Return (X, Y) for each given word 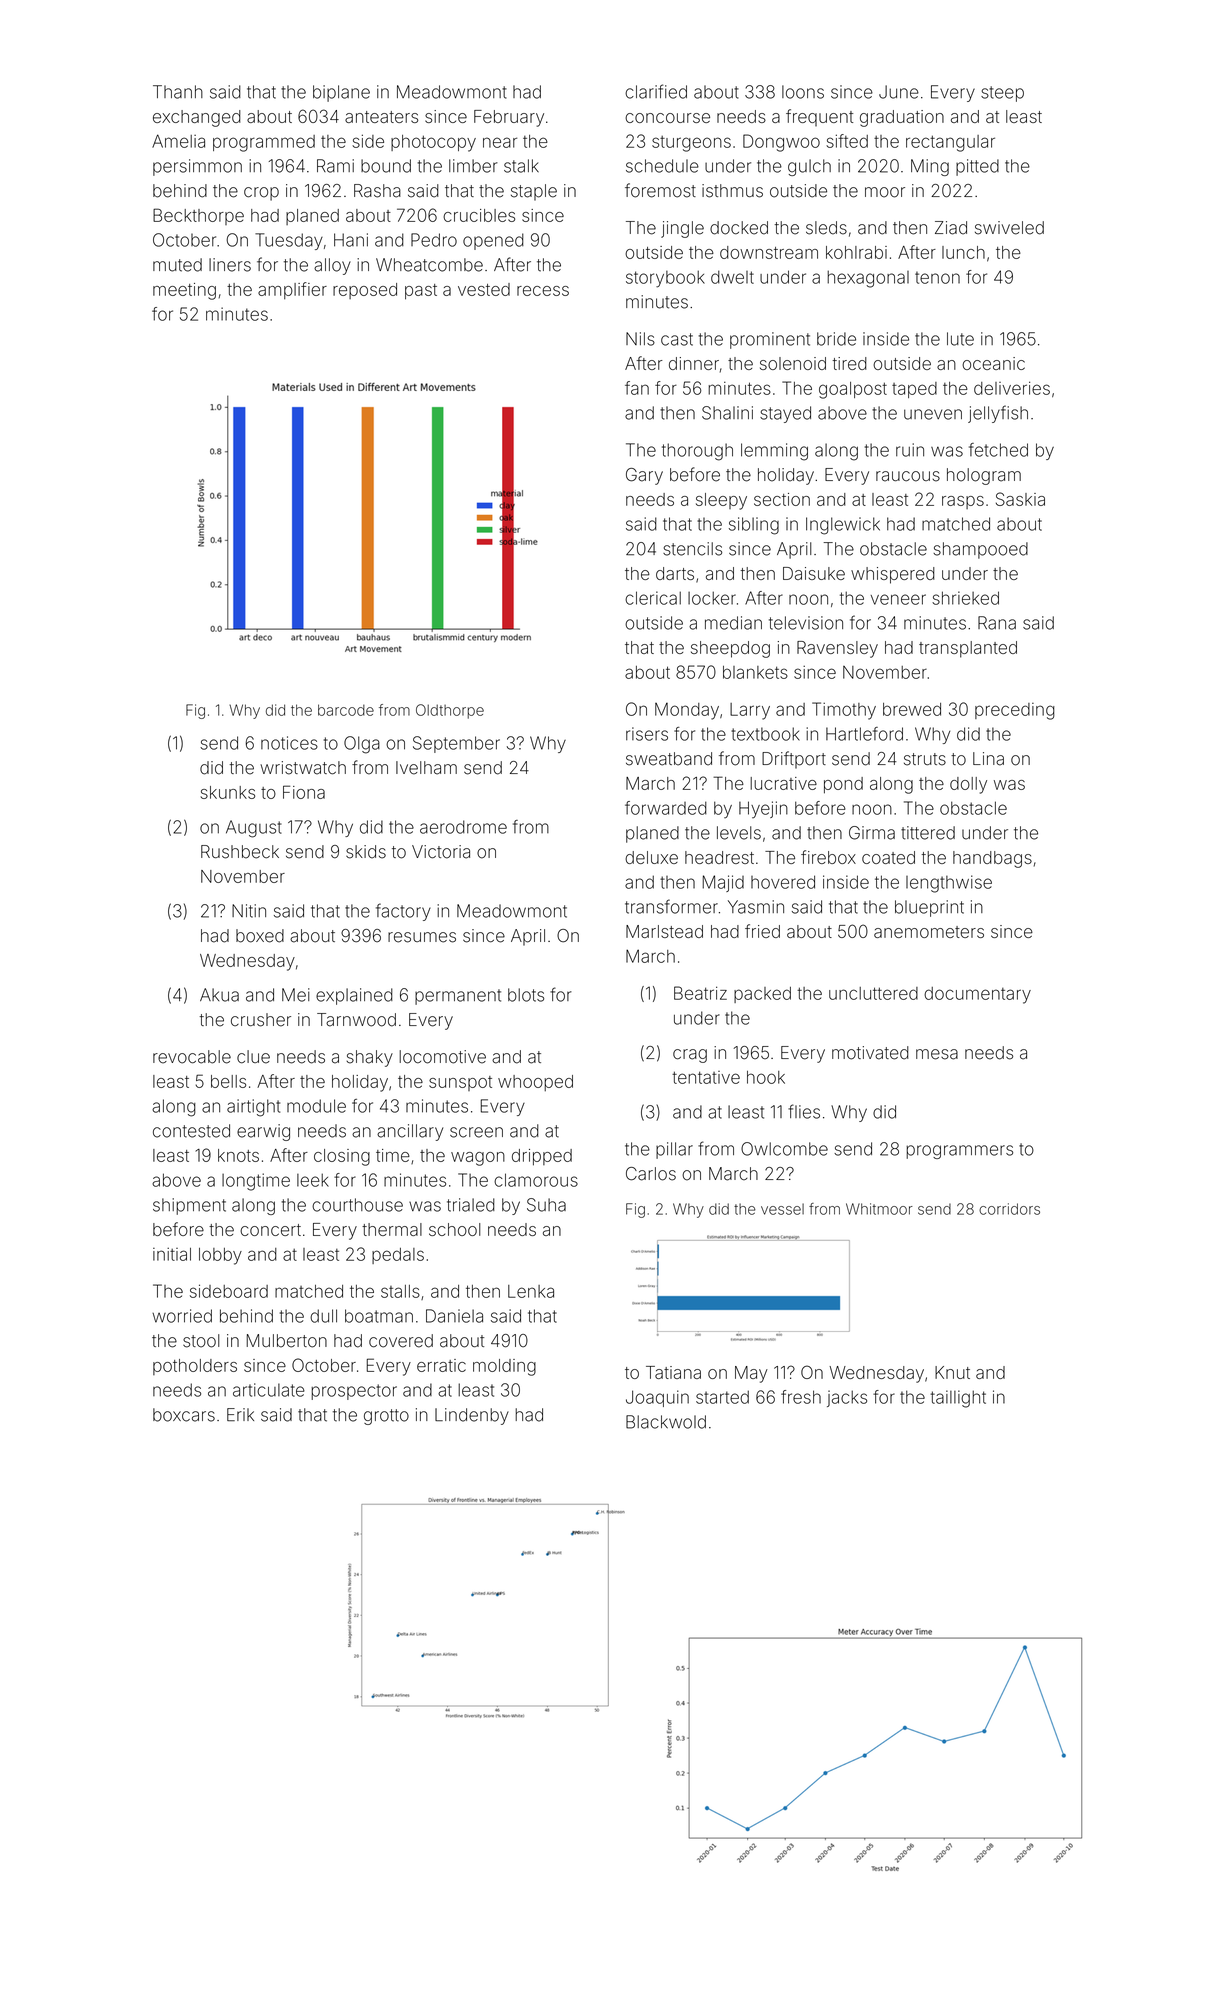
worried (182, 1316)
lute (960, 339)
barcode (346, 710)
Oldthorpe (450, 711)
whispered (893, 575)
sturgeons (691, 144)
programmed (264, 143)
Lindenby (472, 1416)
